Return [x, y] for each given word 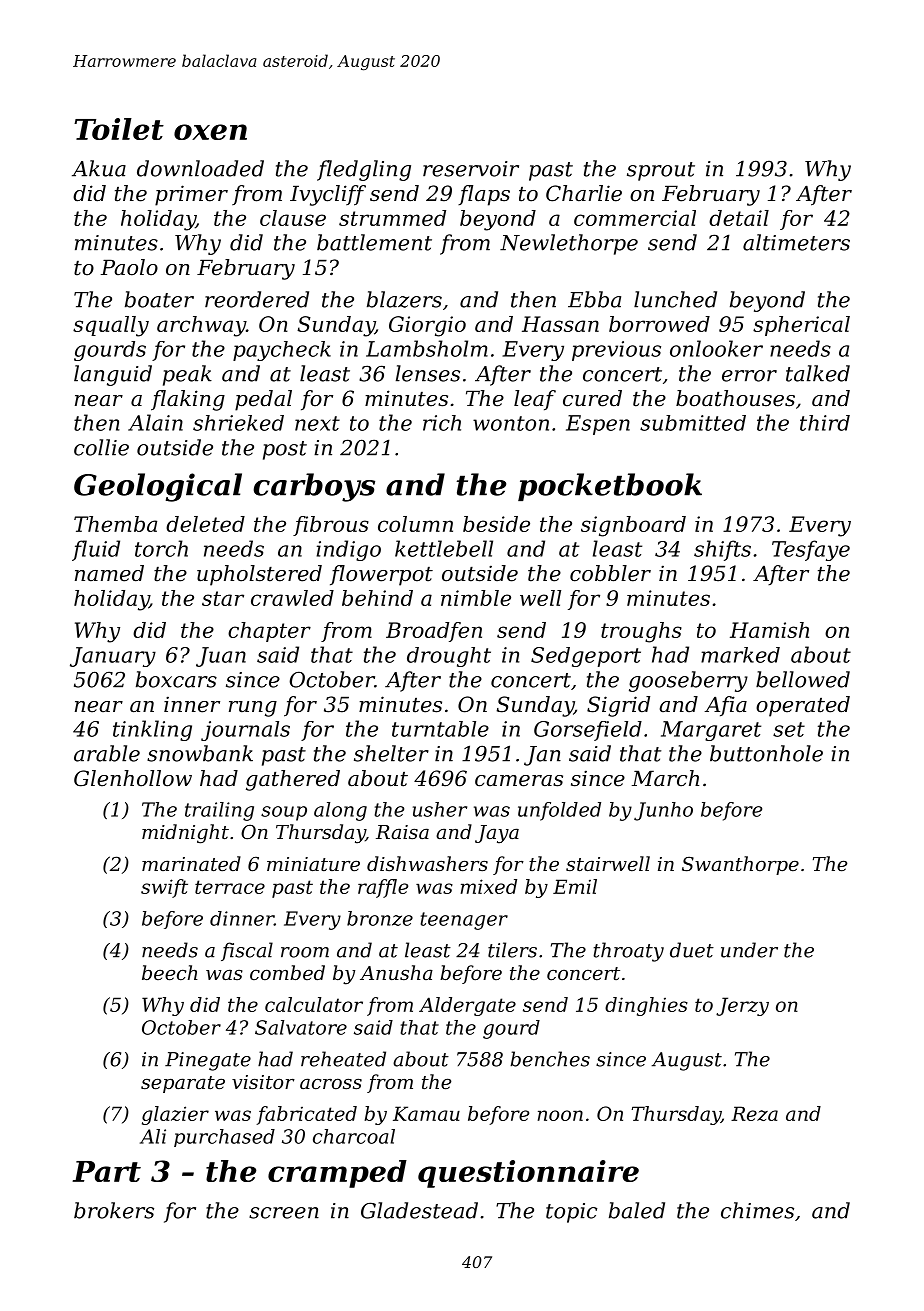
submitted [693, 423]
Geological [158, 487]
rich [442, 423]
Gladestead [419, 1210]
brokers [114, 1210]
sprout [661, 171]
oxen [210, 132]
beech [170, 972]
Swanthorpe [740, 865]
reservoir [471, 169]
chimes [757, 1210]
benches [550, 1059]
